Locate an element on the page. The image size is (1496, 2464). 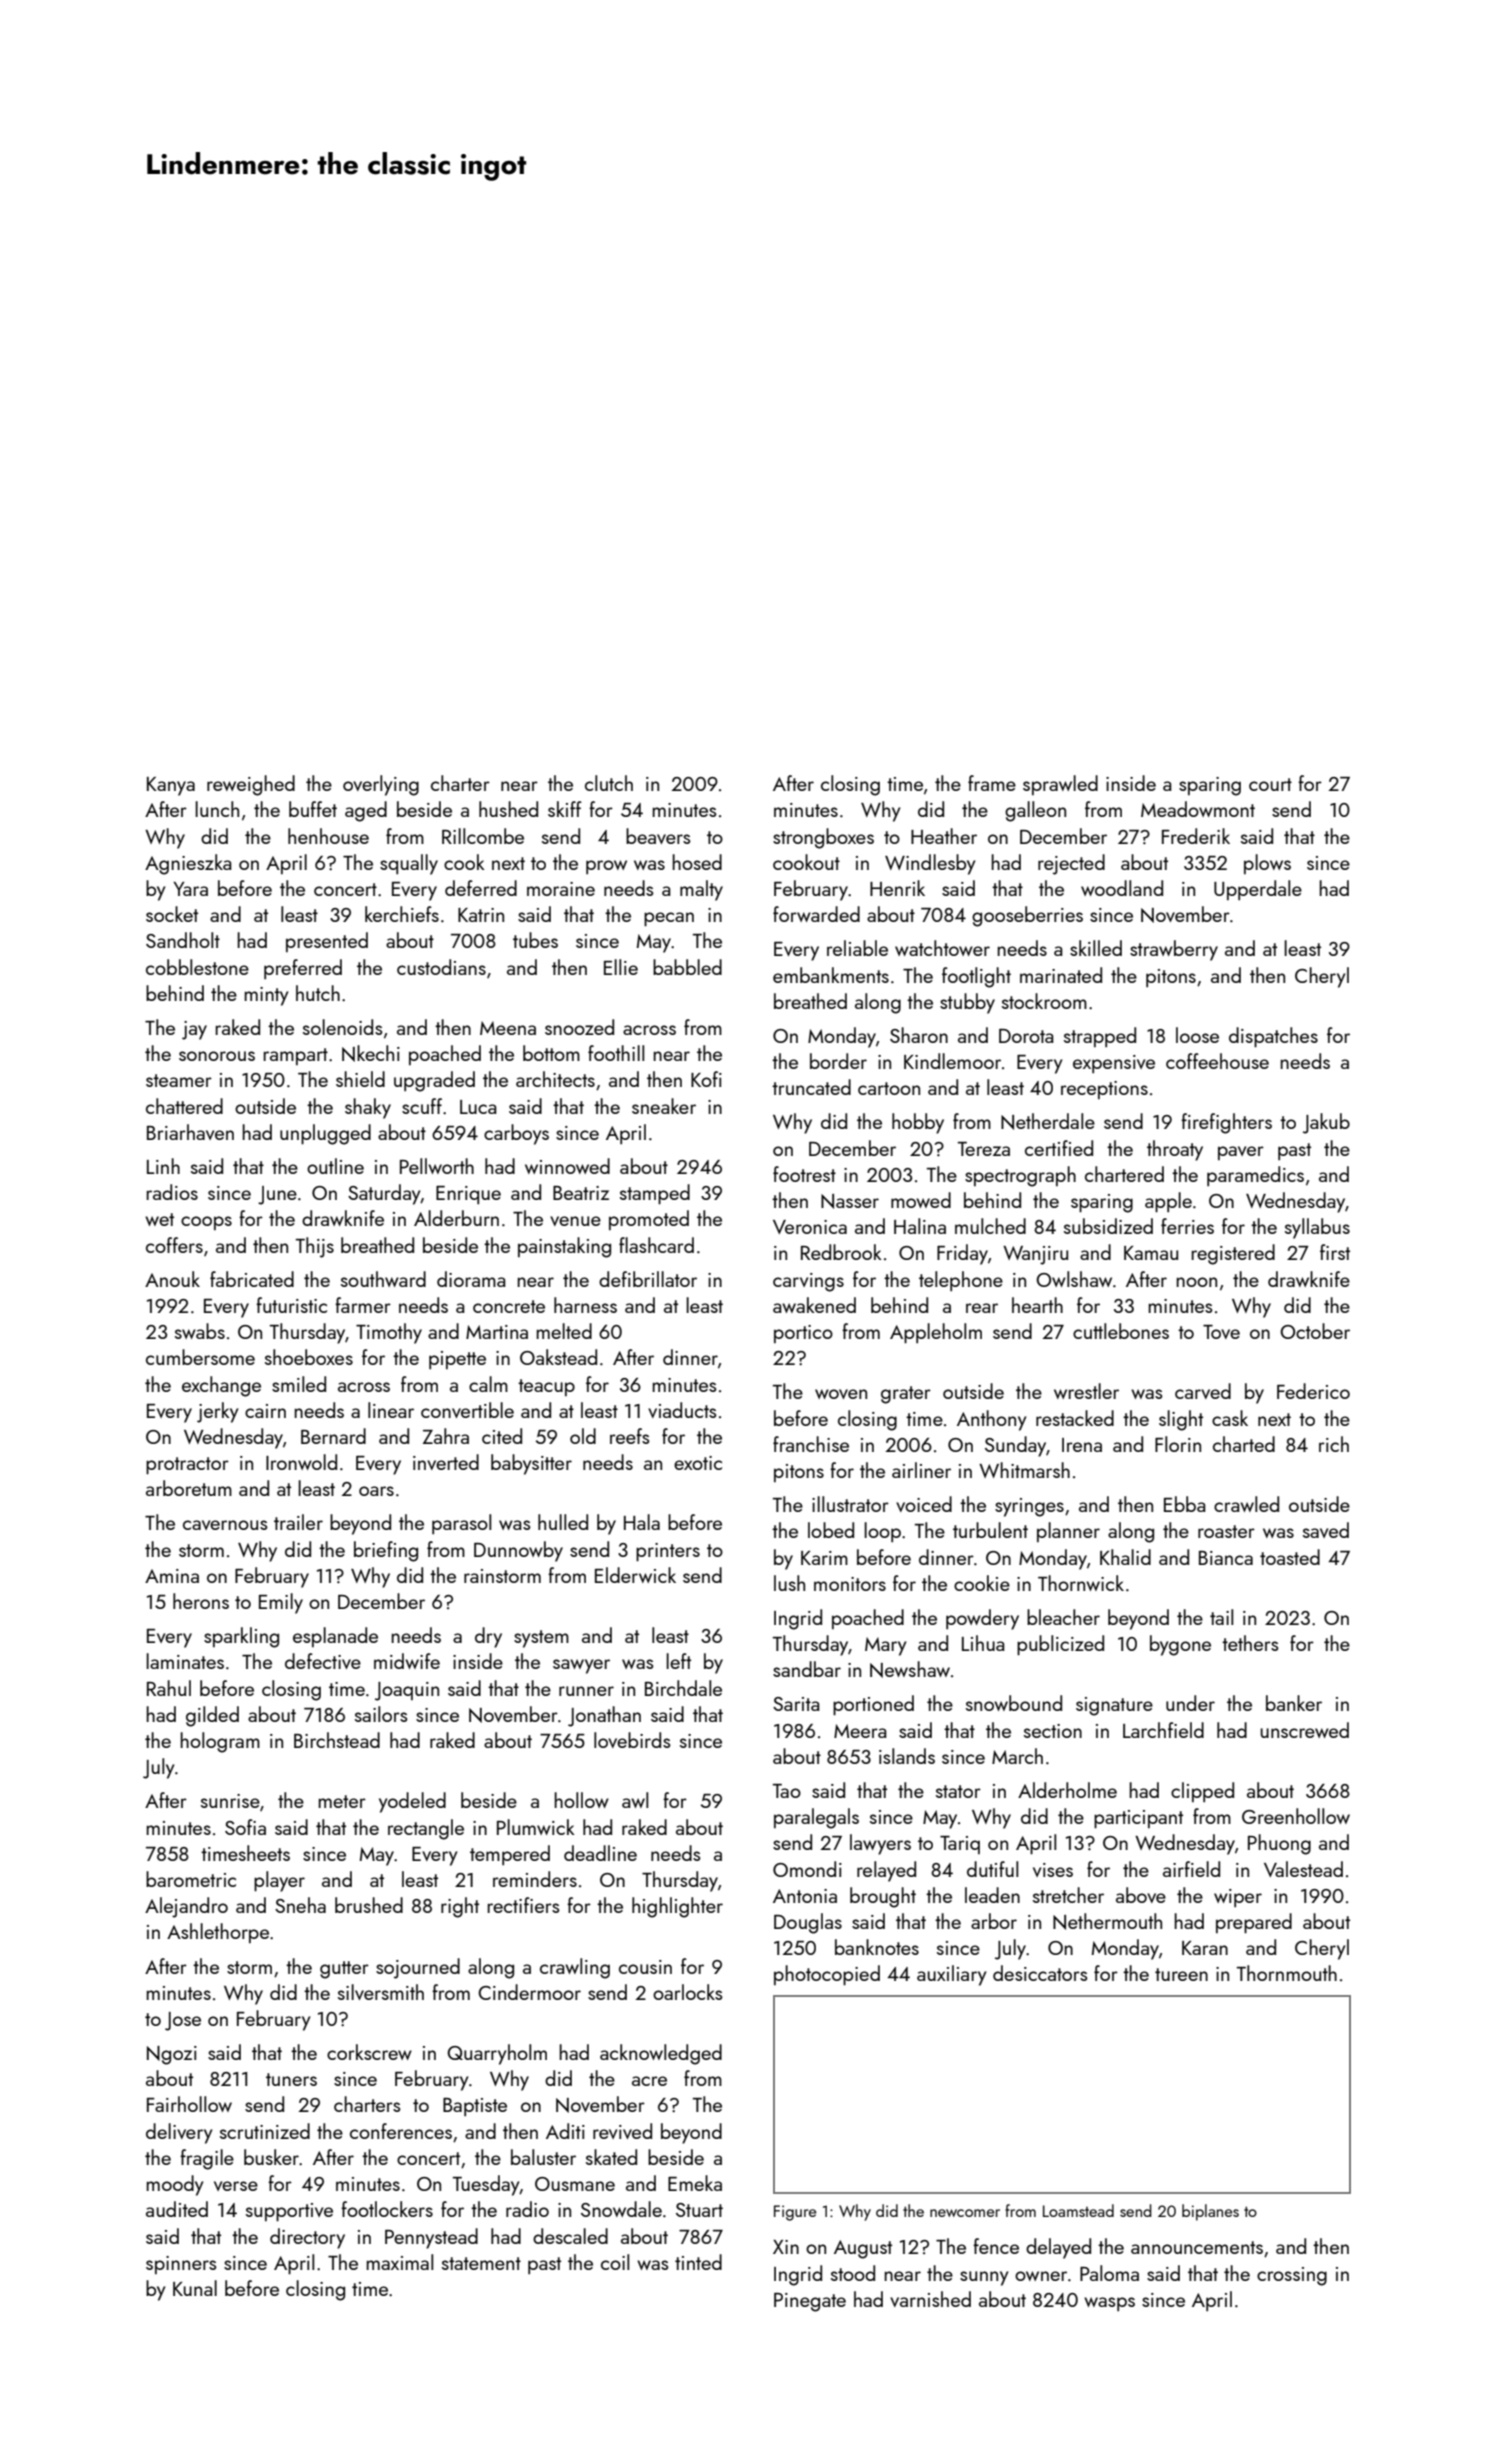
babysitter is located at coordinates (531, 1464).
